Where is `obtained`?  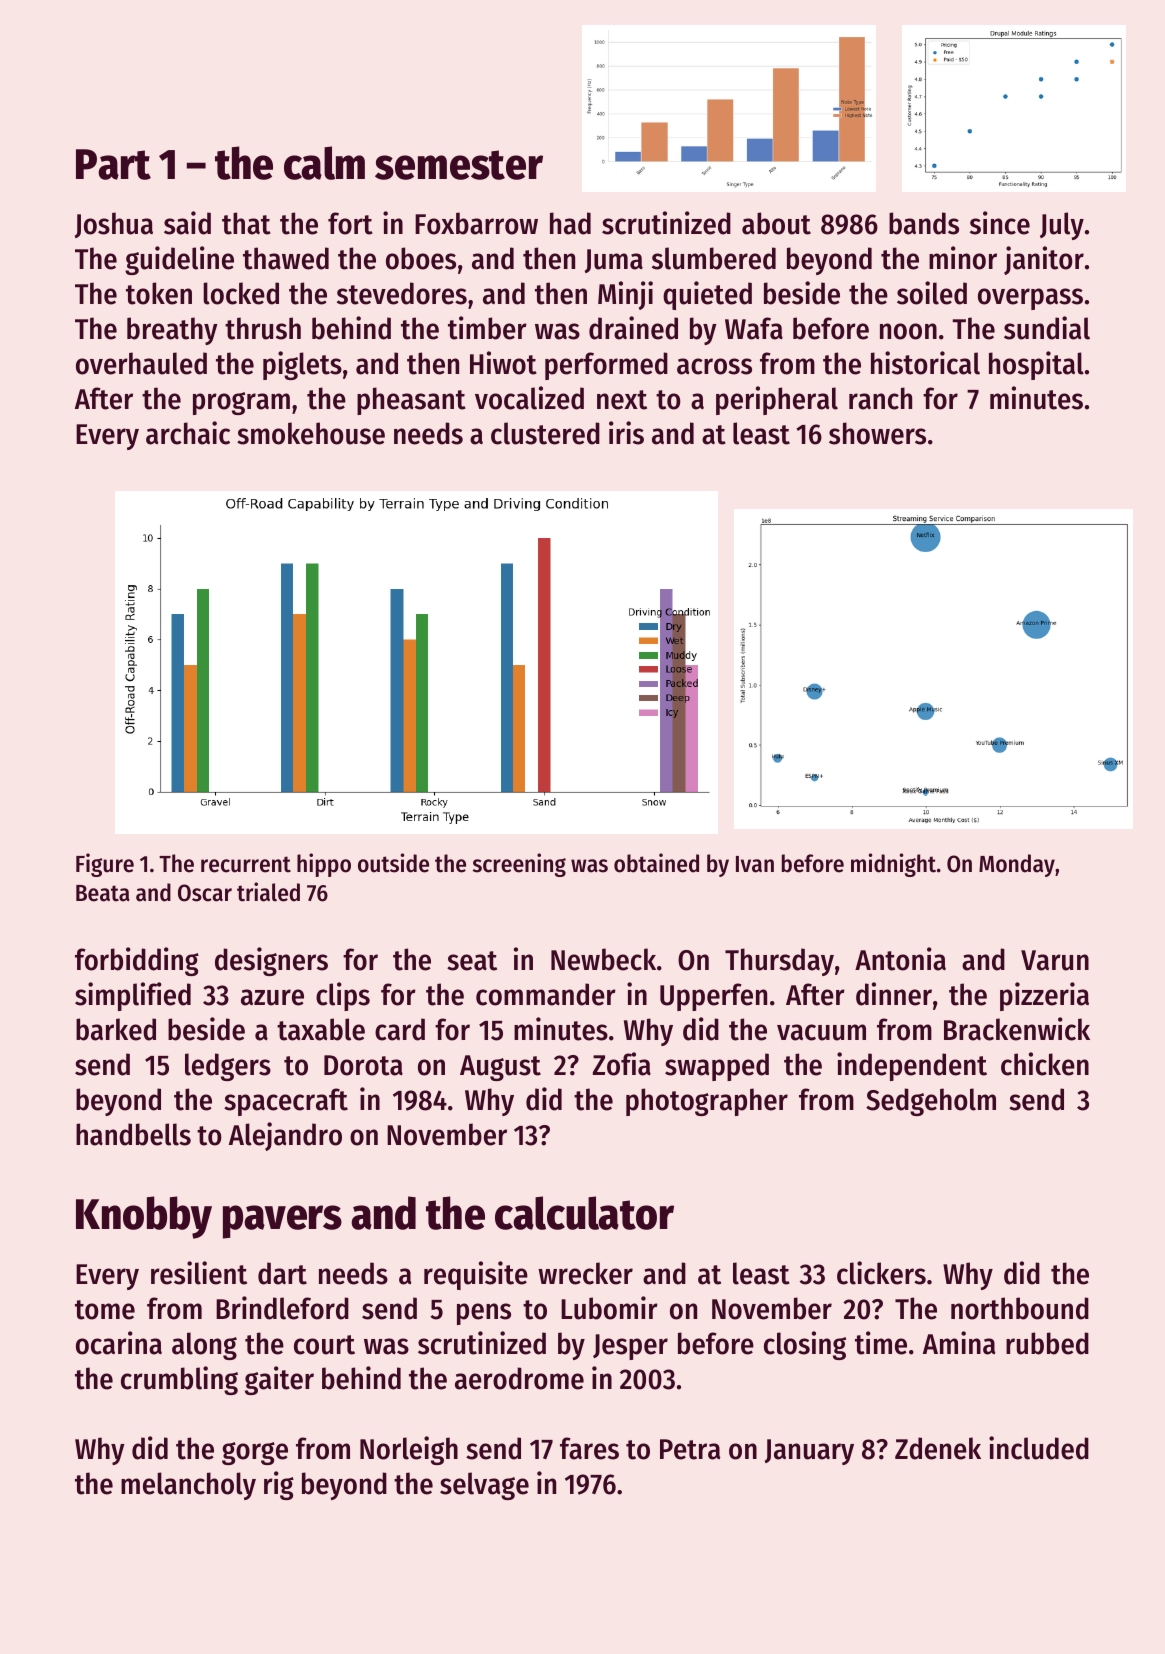 obtained is located at coordinates (656, 863).
